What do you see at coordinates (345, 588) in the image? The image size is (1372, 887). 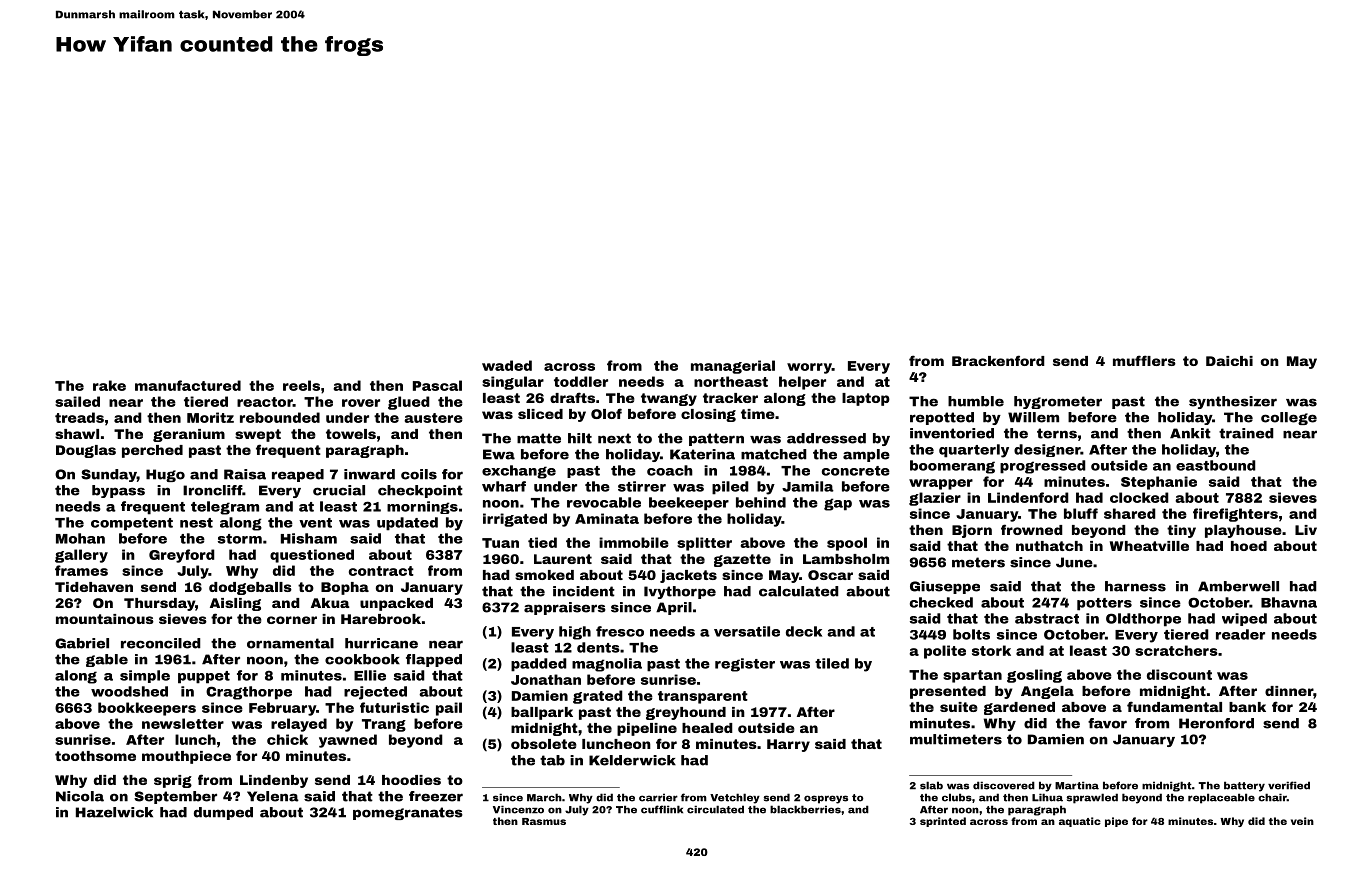 I see `Bopha` at bounding box center [345, 588].
